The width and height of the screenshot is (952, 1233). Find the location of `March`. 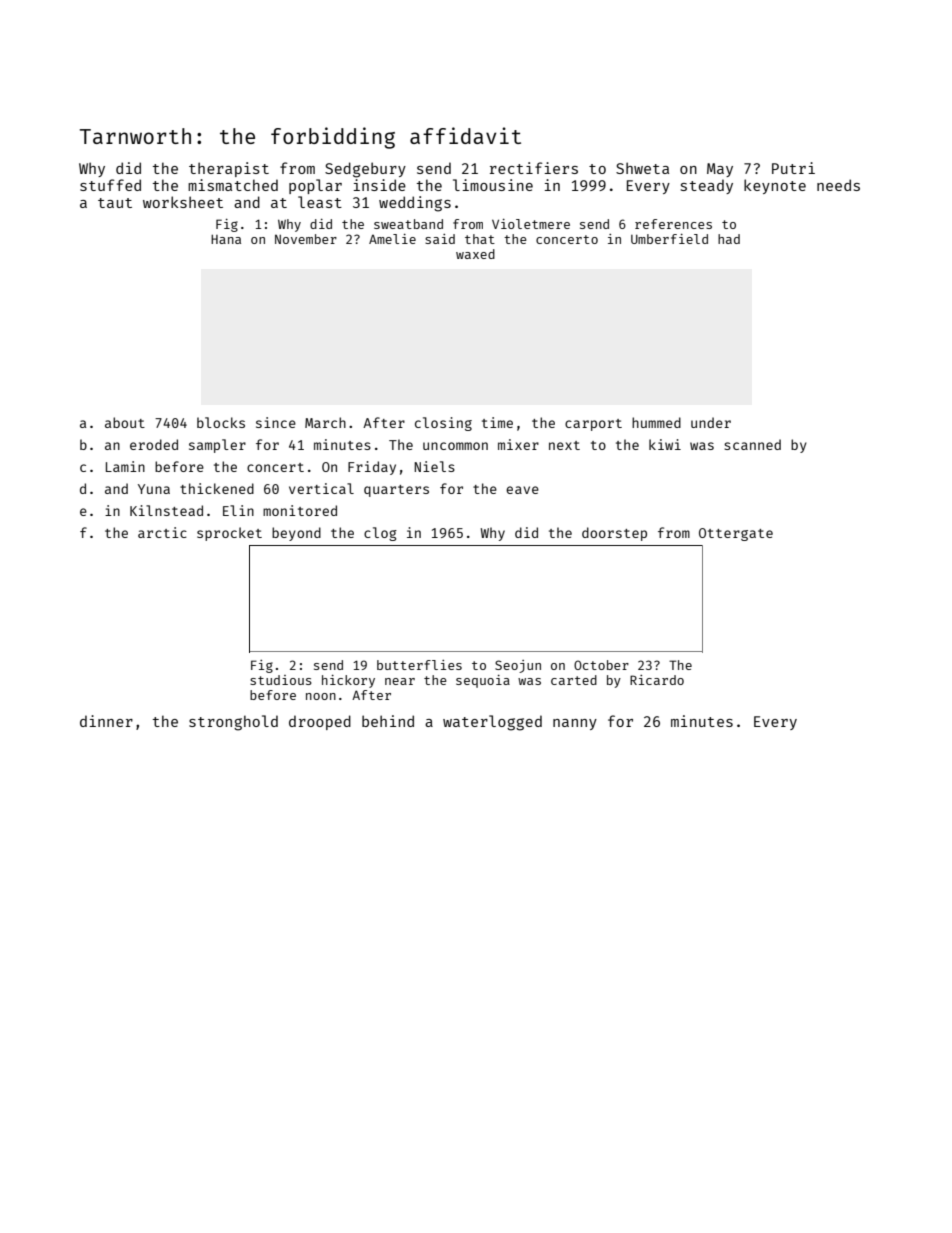

March is located at coordinates (325, 422).
